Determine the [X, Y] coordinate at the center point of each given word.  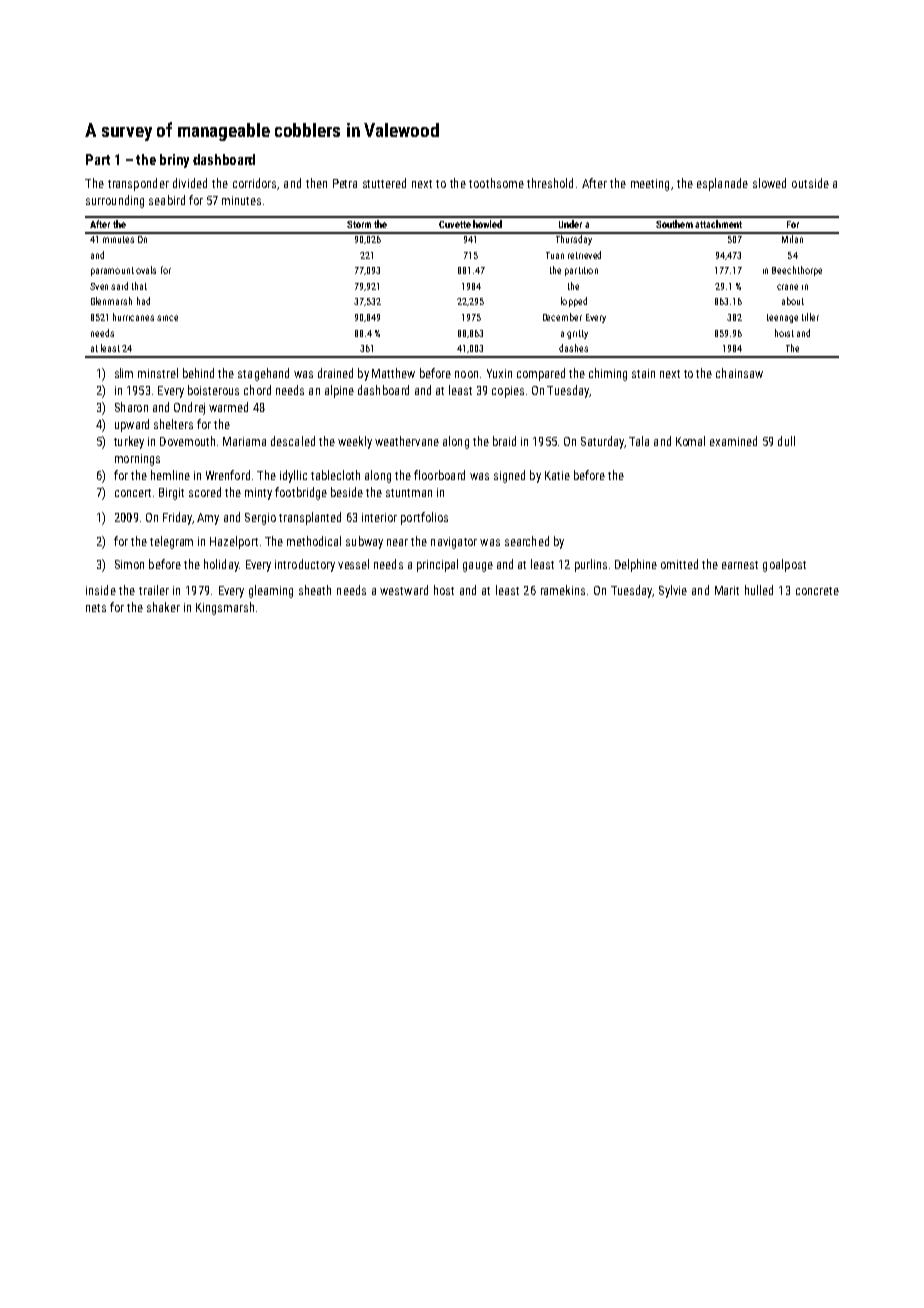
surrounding [115, 201]
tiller [810, 317]
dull [786, 441]
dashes [573, 348]
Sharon [131, 407]
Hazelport [234, 542]
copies [508, 392]
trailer [154, 590]
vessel [353, 564]
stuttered [384, 183]
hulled [759, 590]
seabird [167, 200]
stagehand [263, 374]
